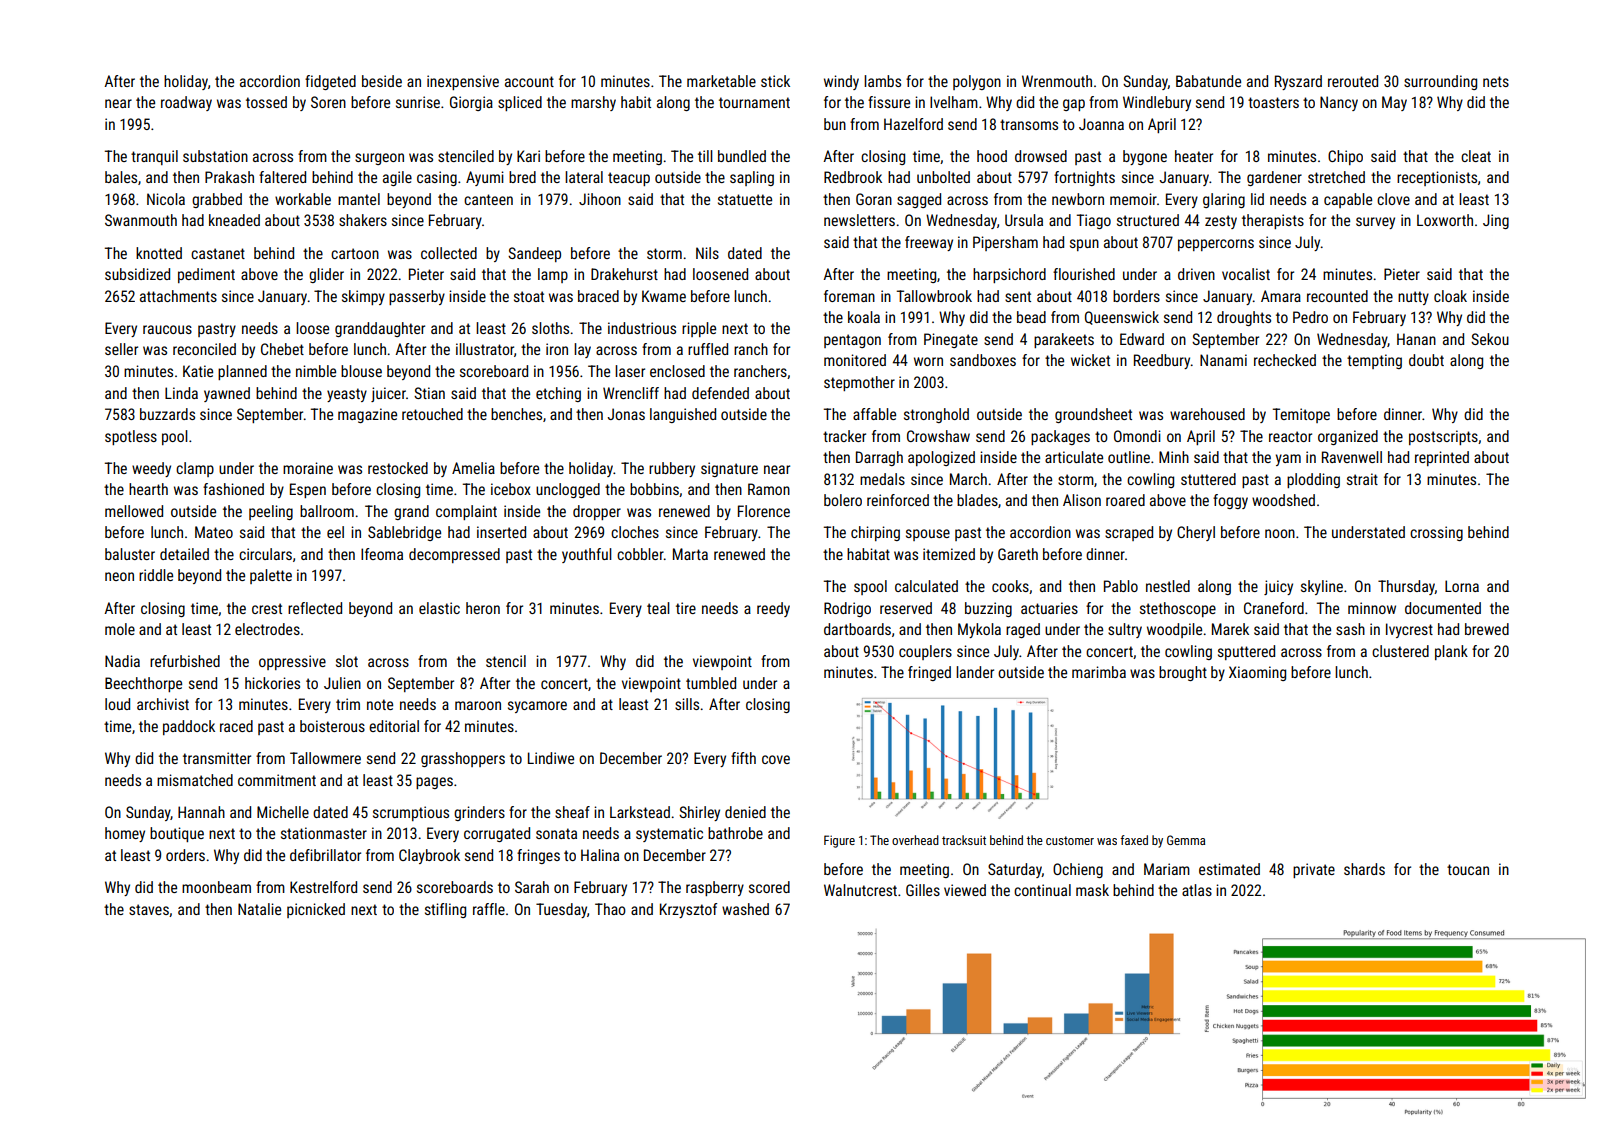  I want to click on beside, so click(382, 81).
